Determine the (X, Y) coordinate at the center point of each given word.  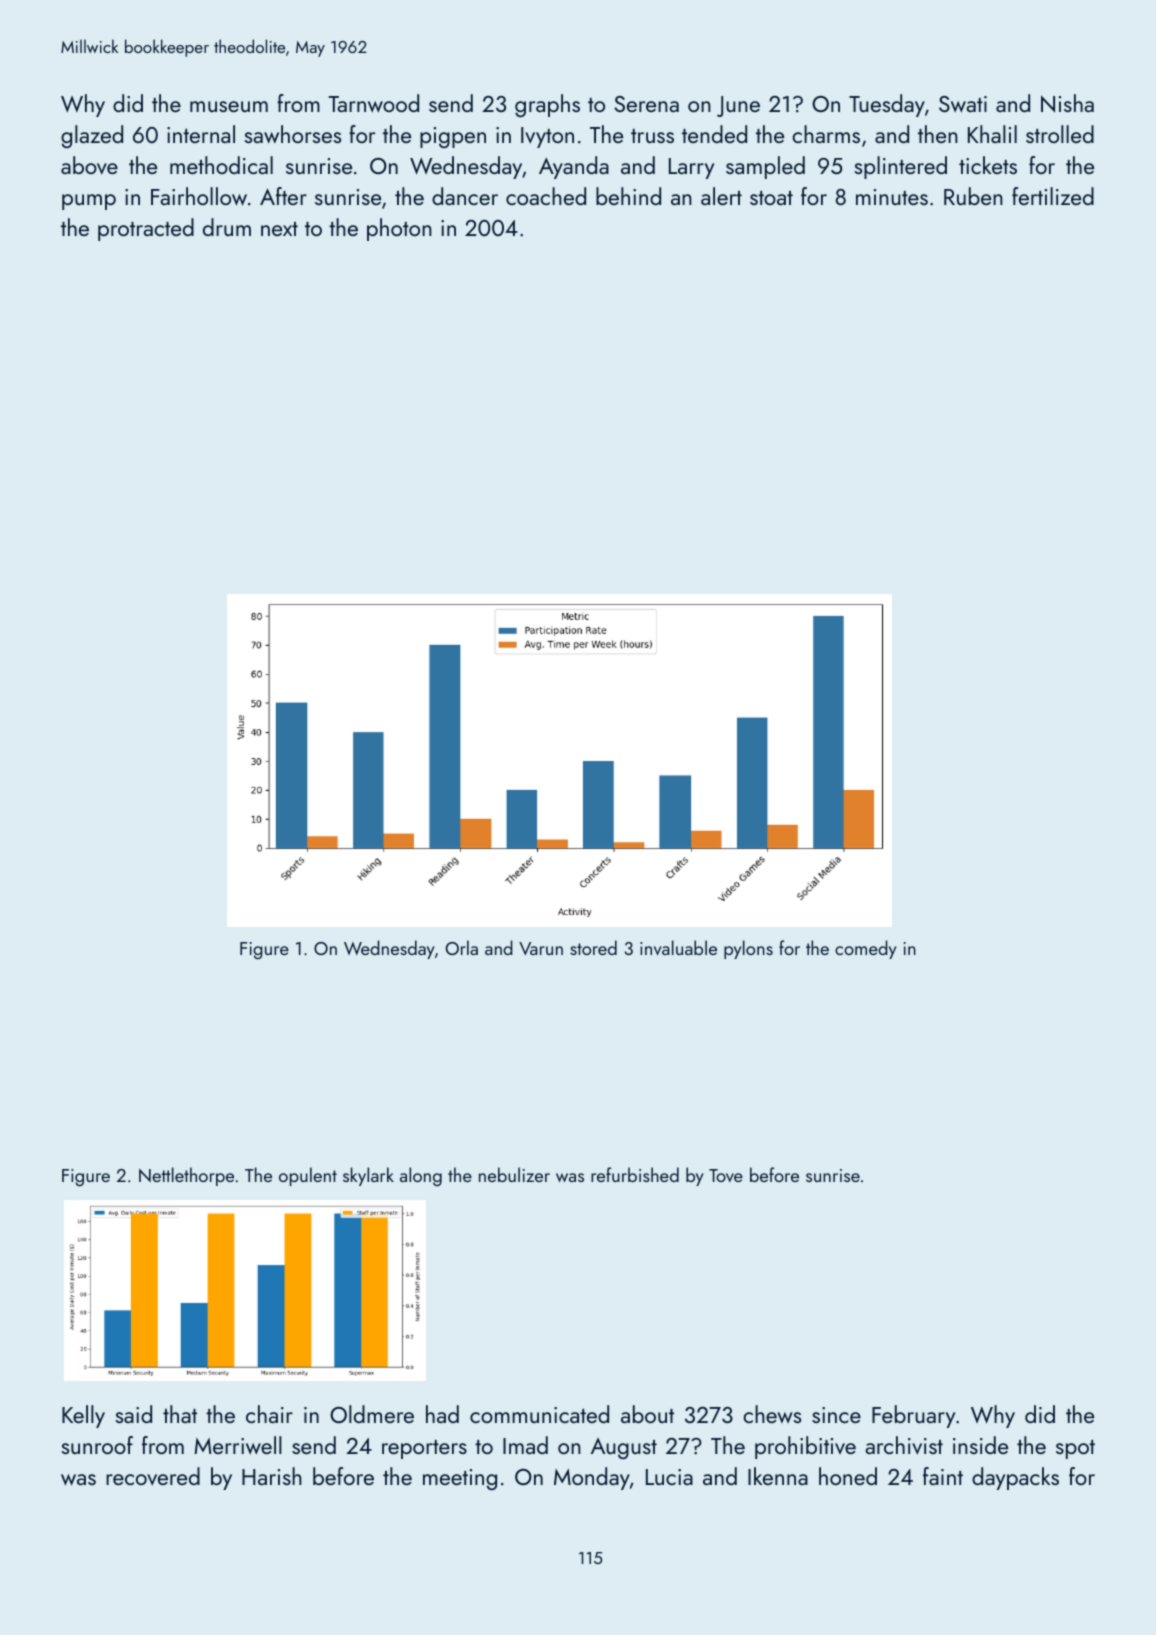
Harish (272, 1476)
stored (593, 947)
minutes (892, 197)
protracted (146, 229)
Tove (726, 1175)
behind (628, 196)
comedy (866, 949)
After (283, 196)
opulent (308, 1176)
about (647, 1414)
